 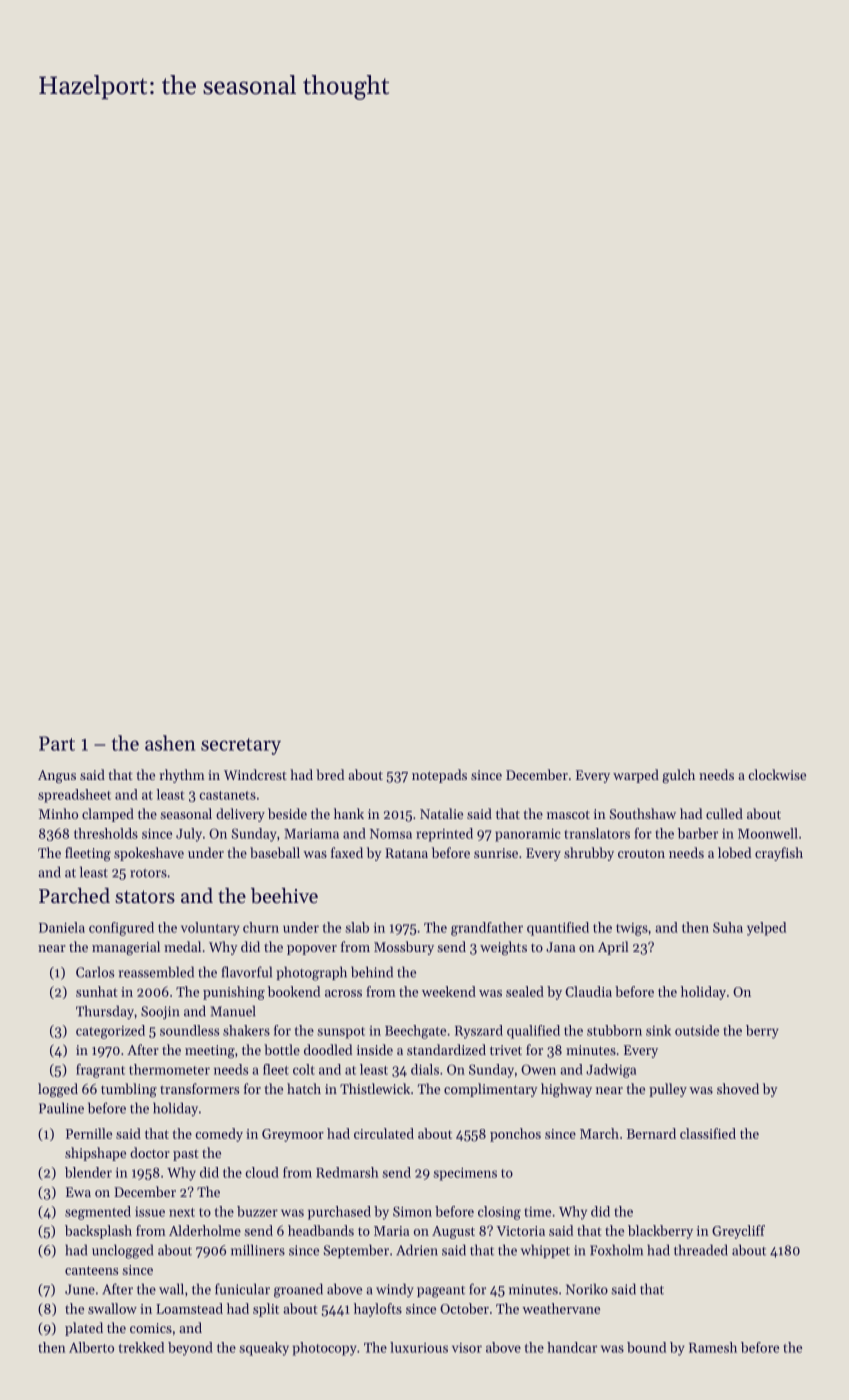 I want to click on outside, so click(x=697, y=1030).
